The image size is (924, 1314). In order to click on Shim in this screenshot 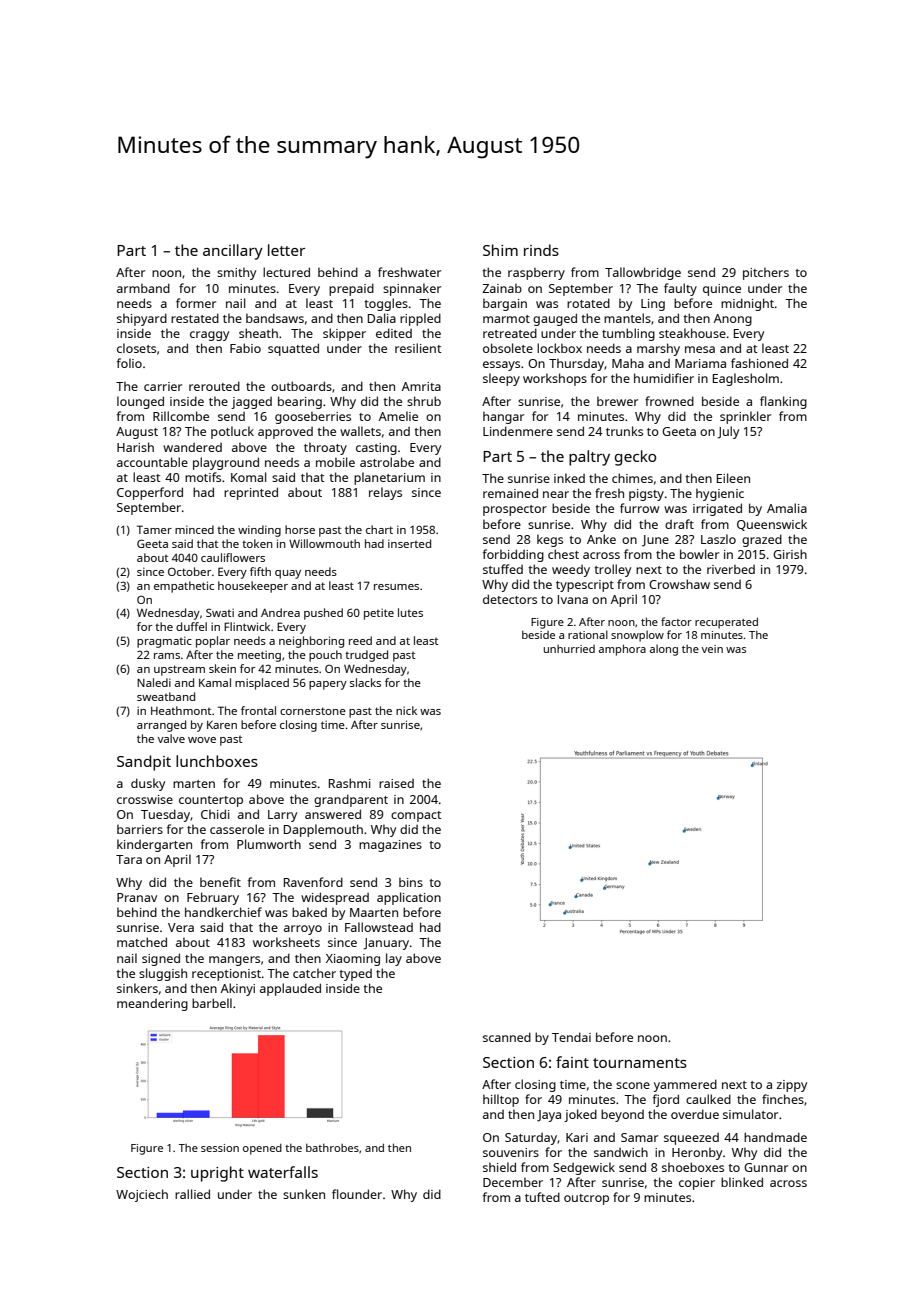, I will do `click(500, 250)`.
